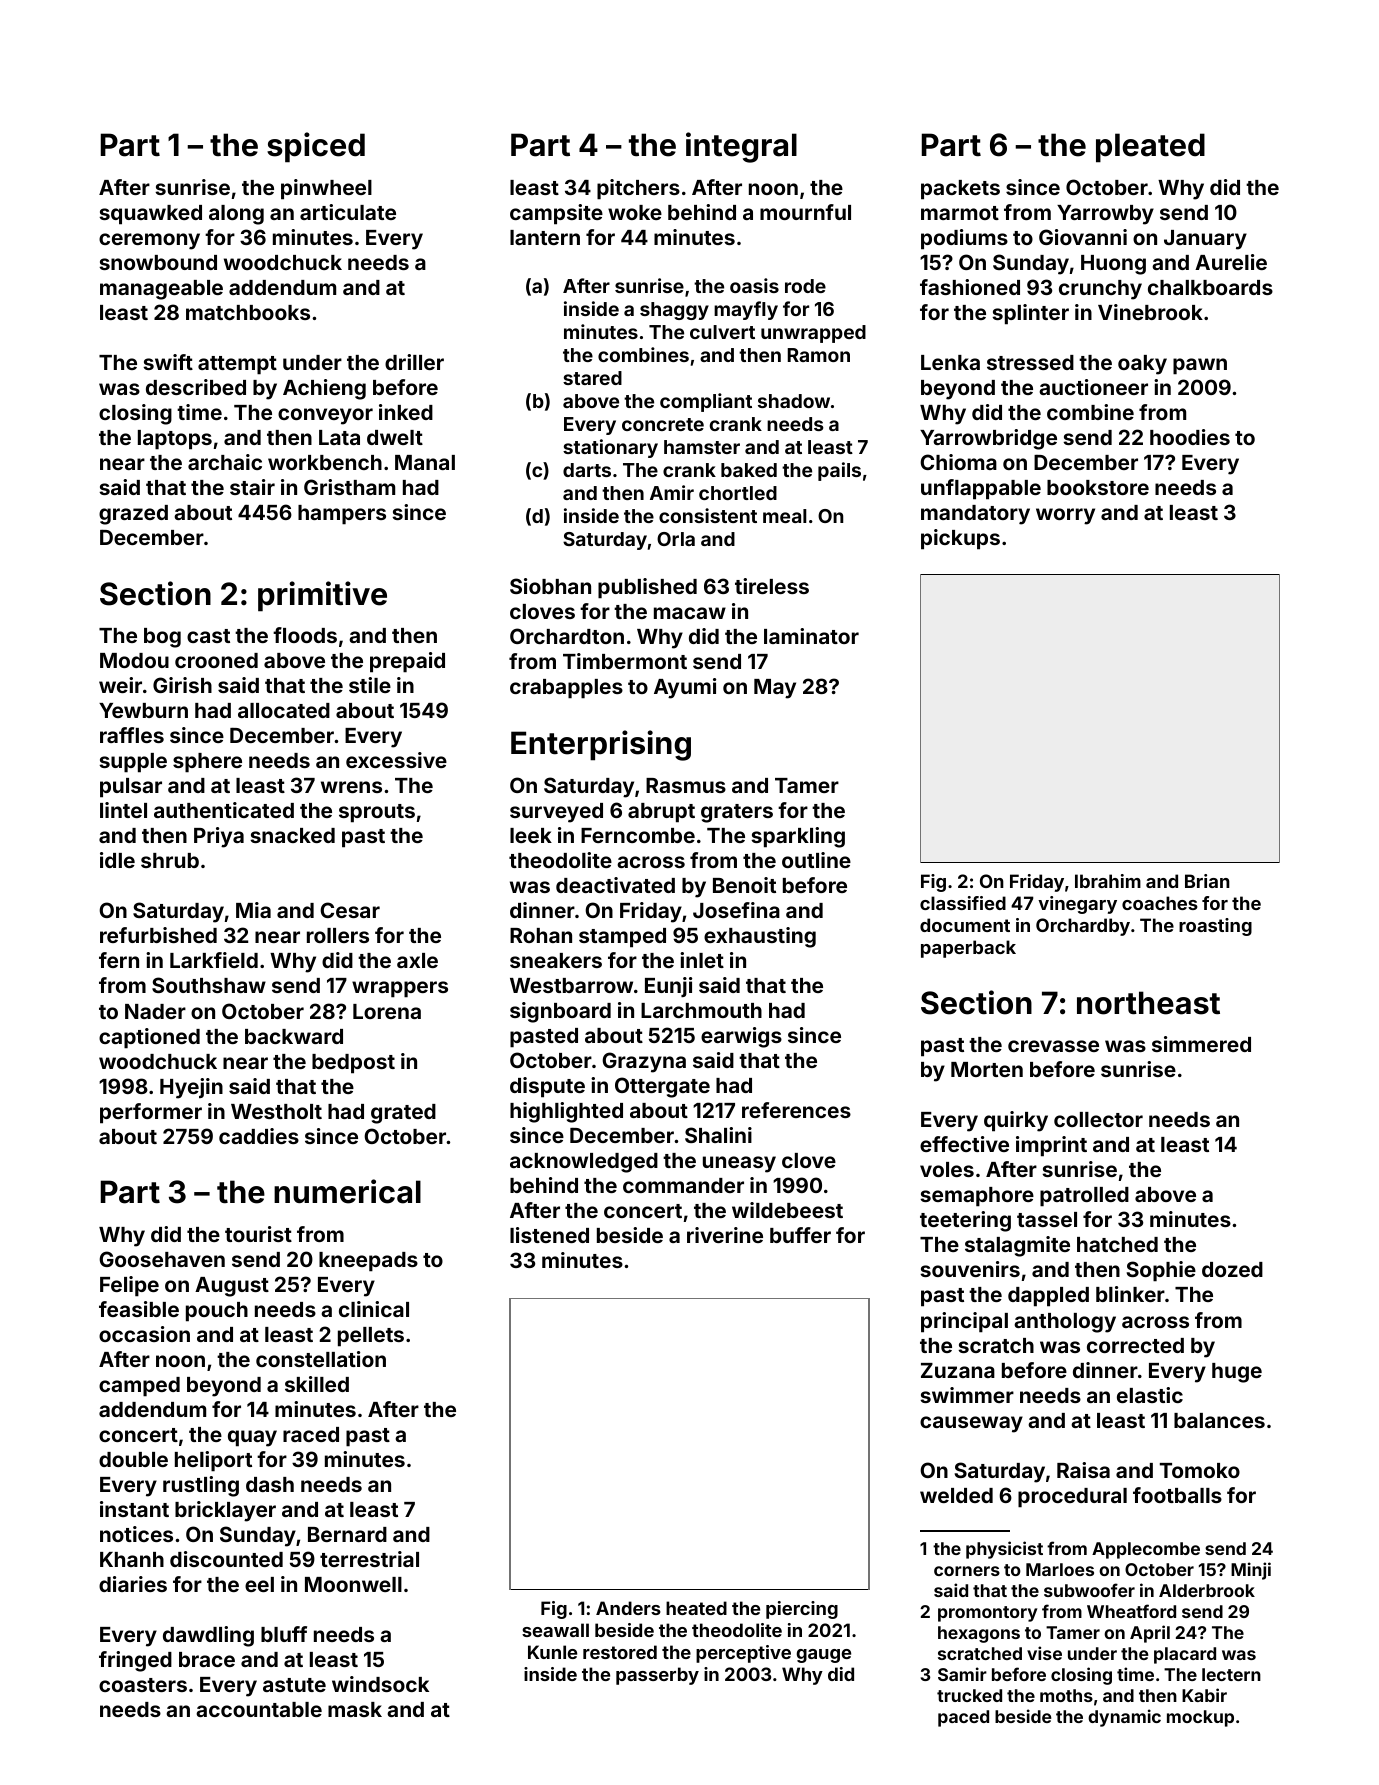 The height and width of the screenshot is (1785, 1379). I want to click on pickups, so click(960, 539).
